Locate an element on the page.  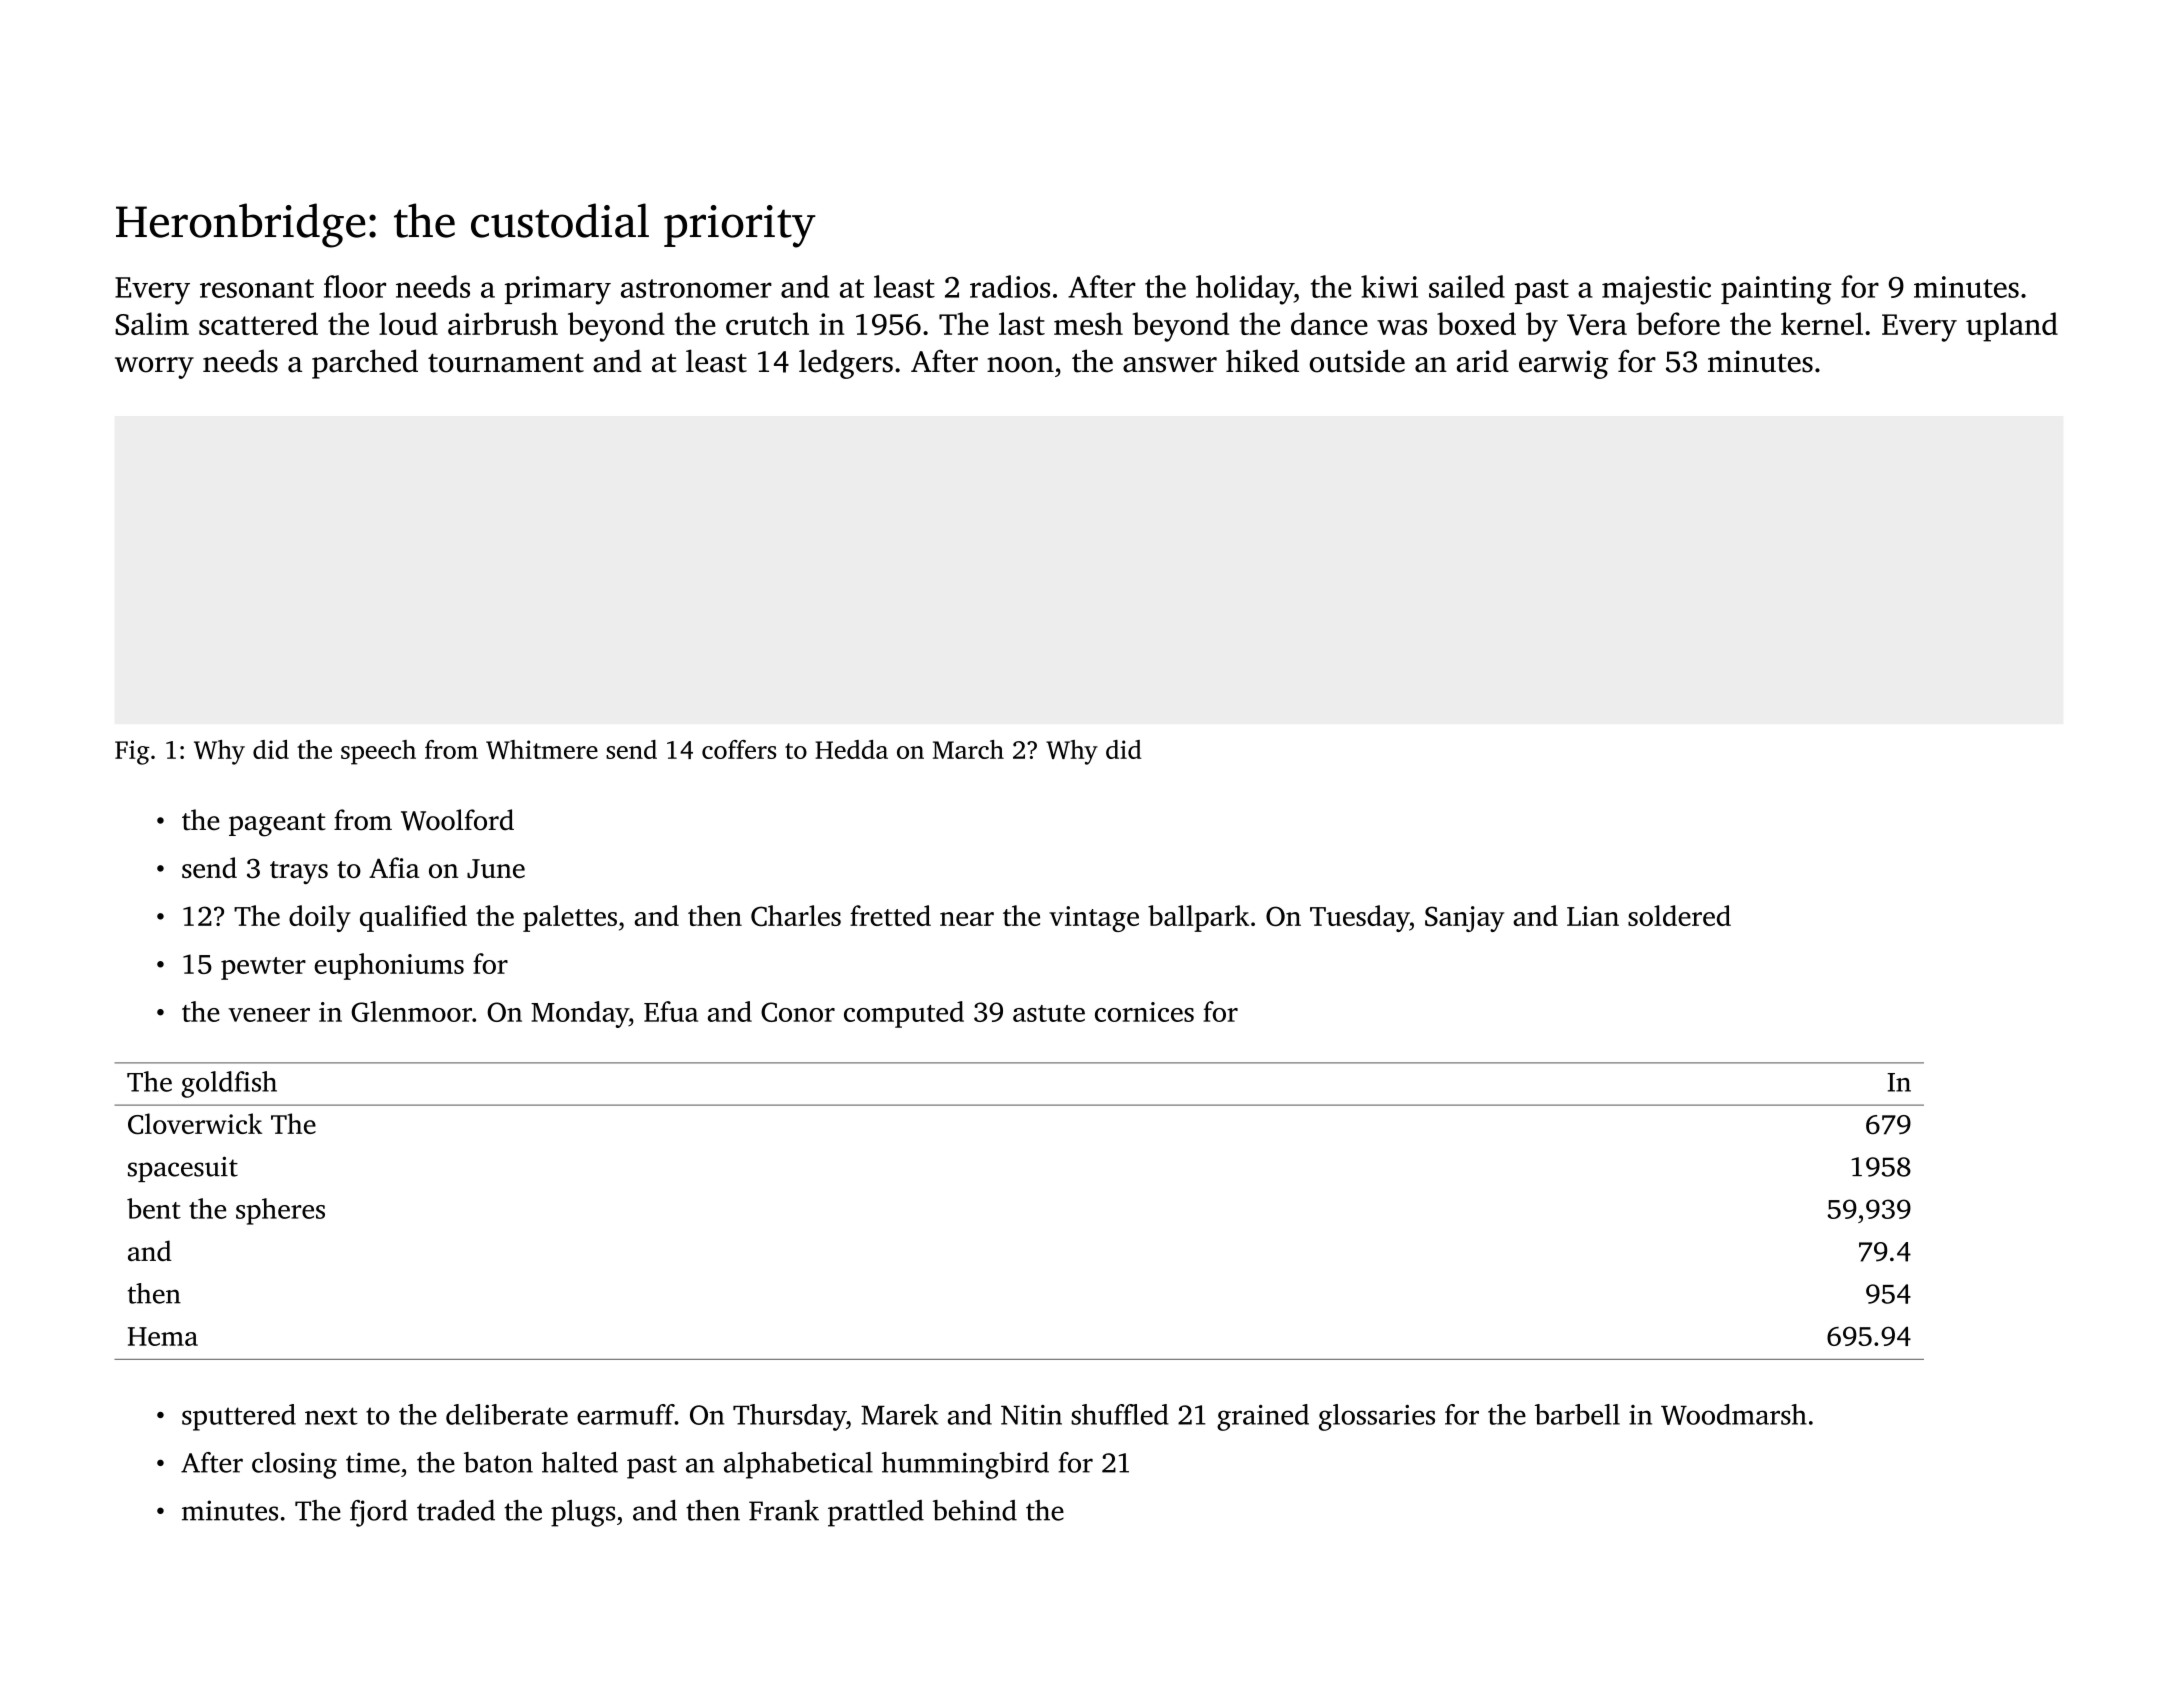
upland is located at coordinates (2012, 327).
